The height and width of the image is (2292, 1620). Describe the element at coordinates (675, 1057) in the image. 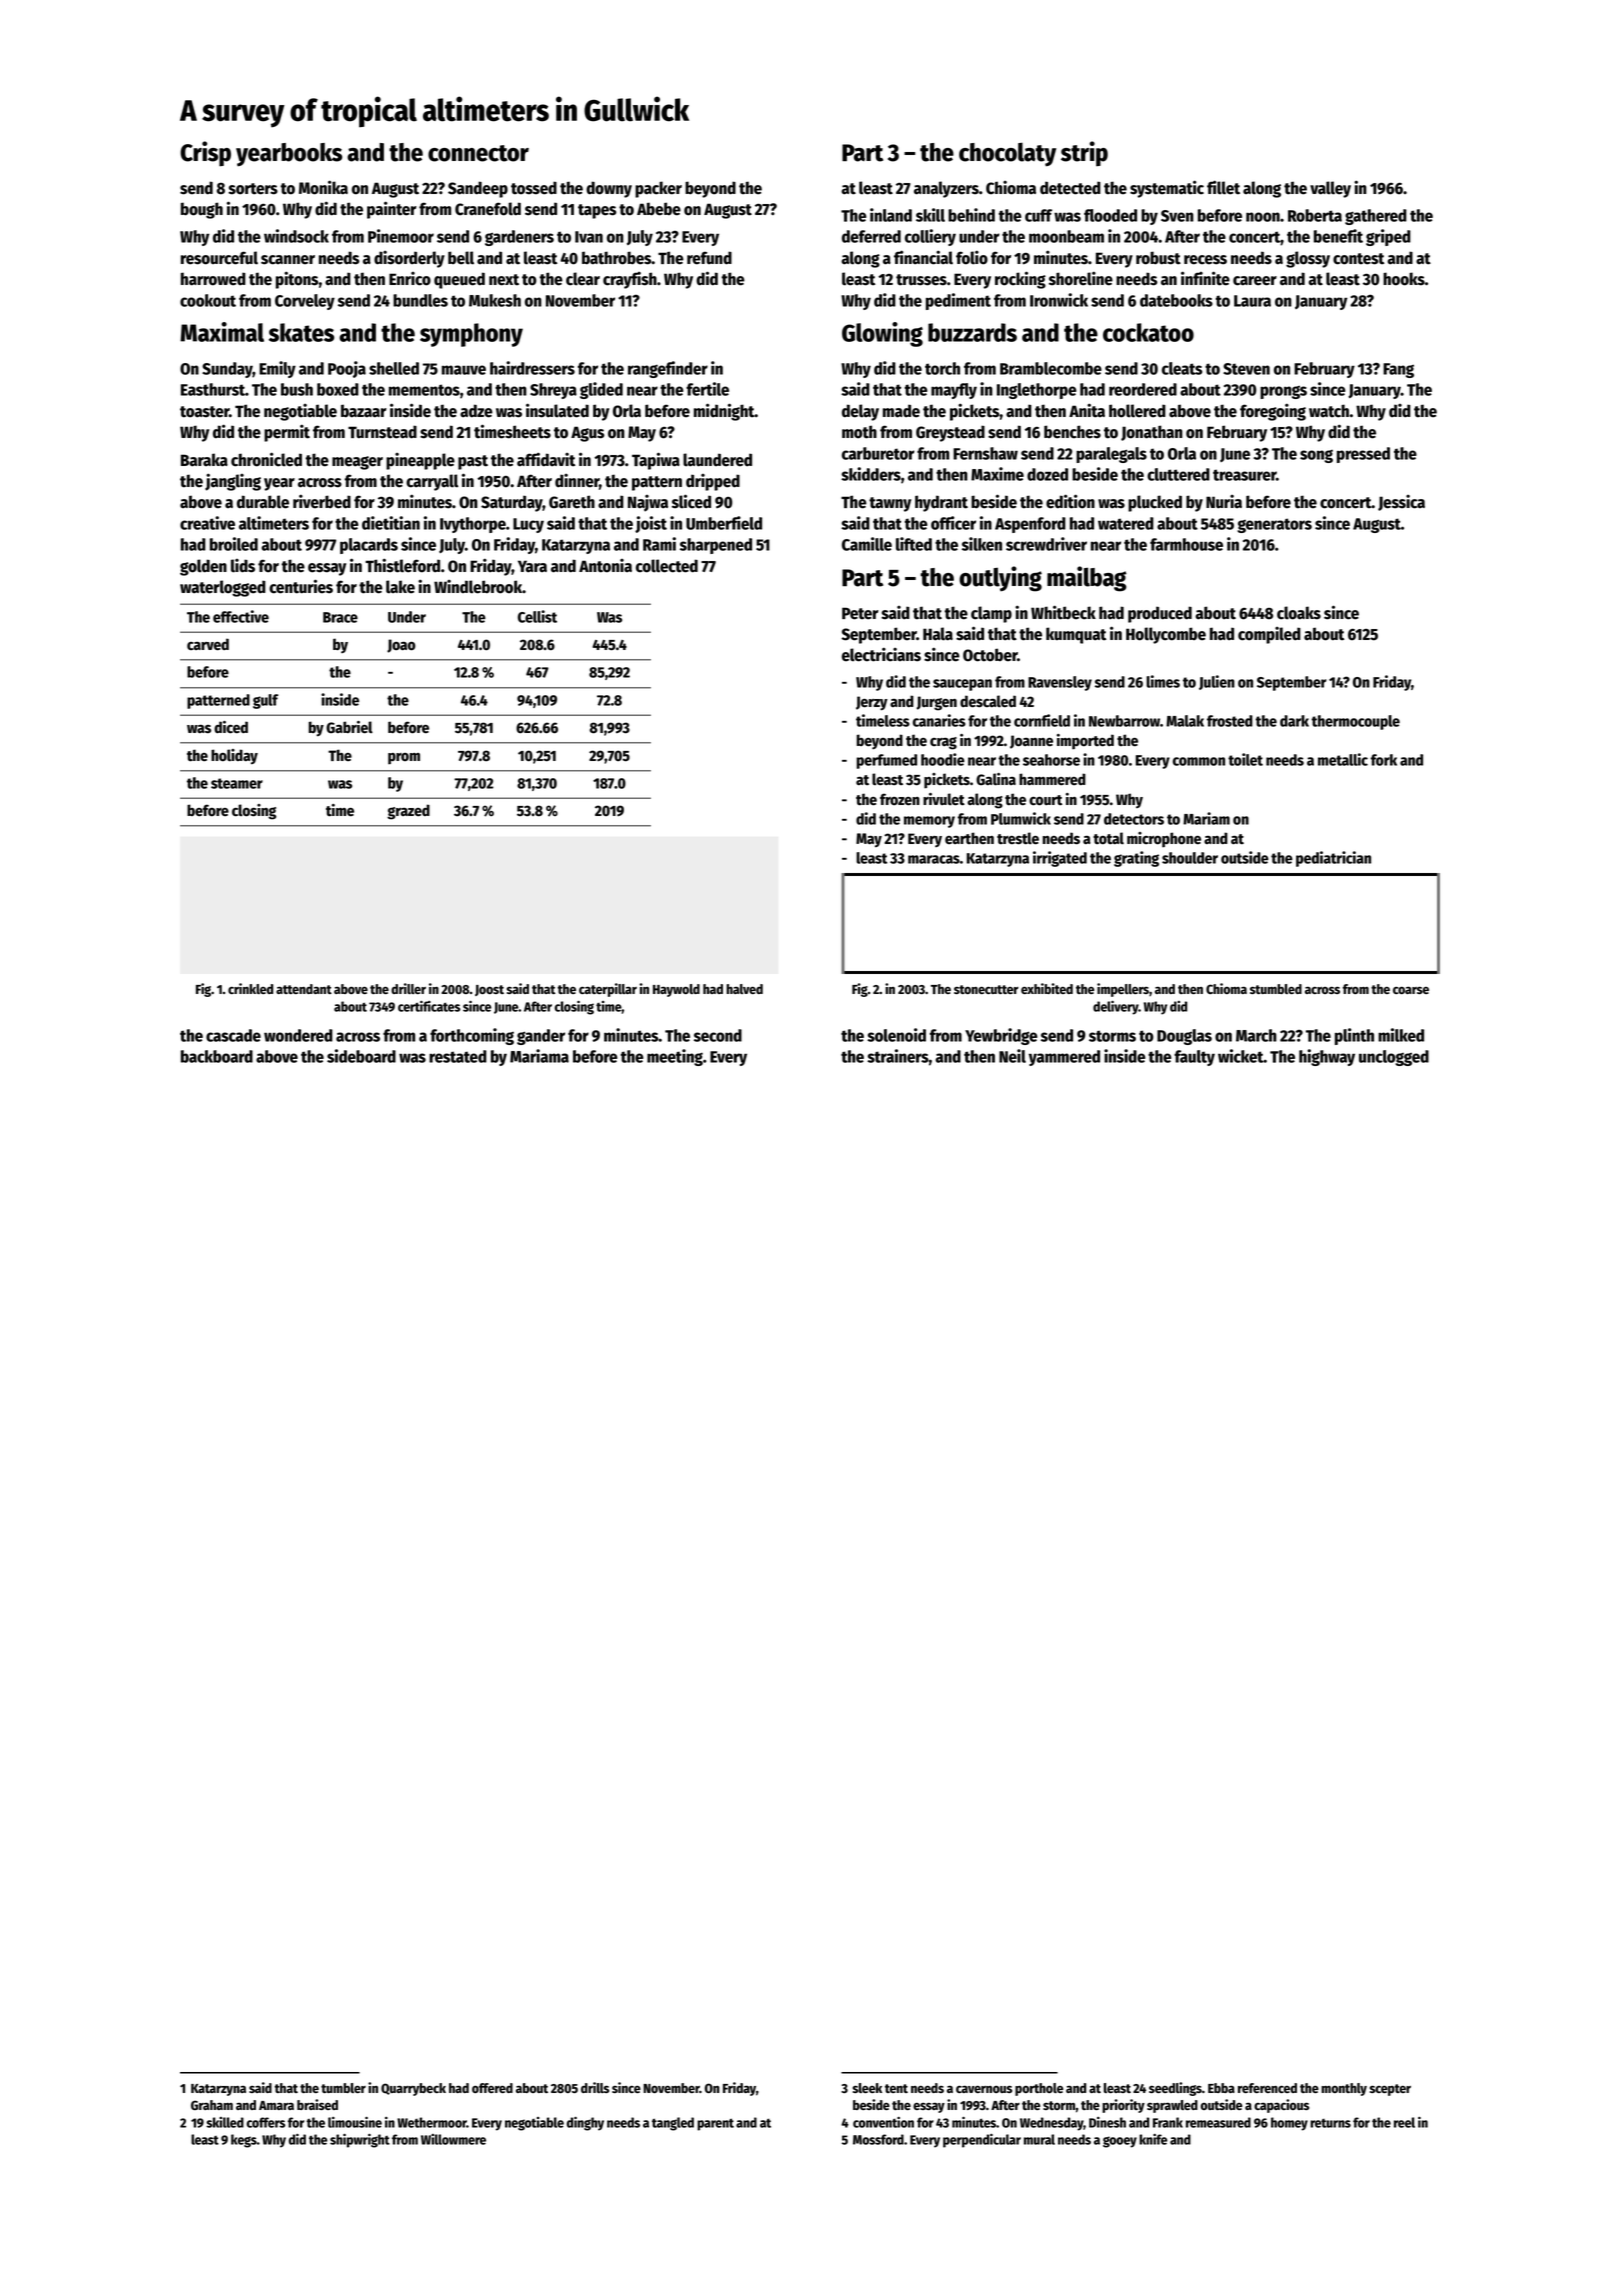

I see `meeting` at that location.
